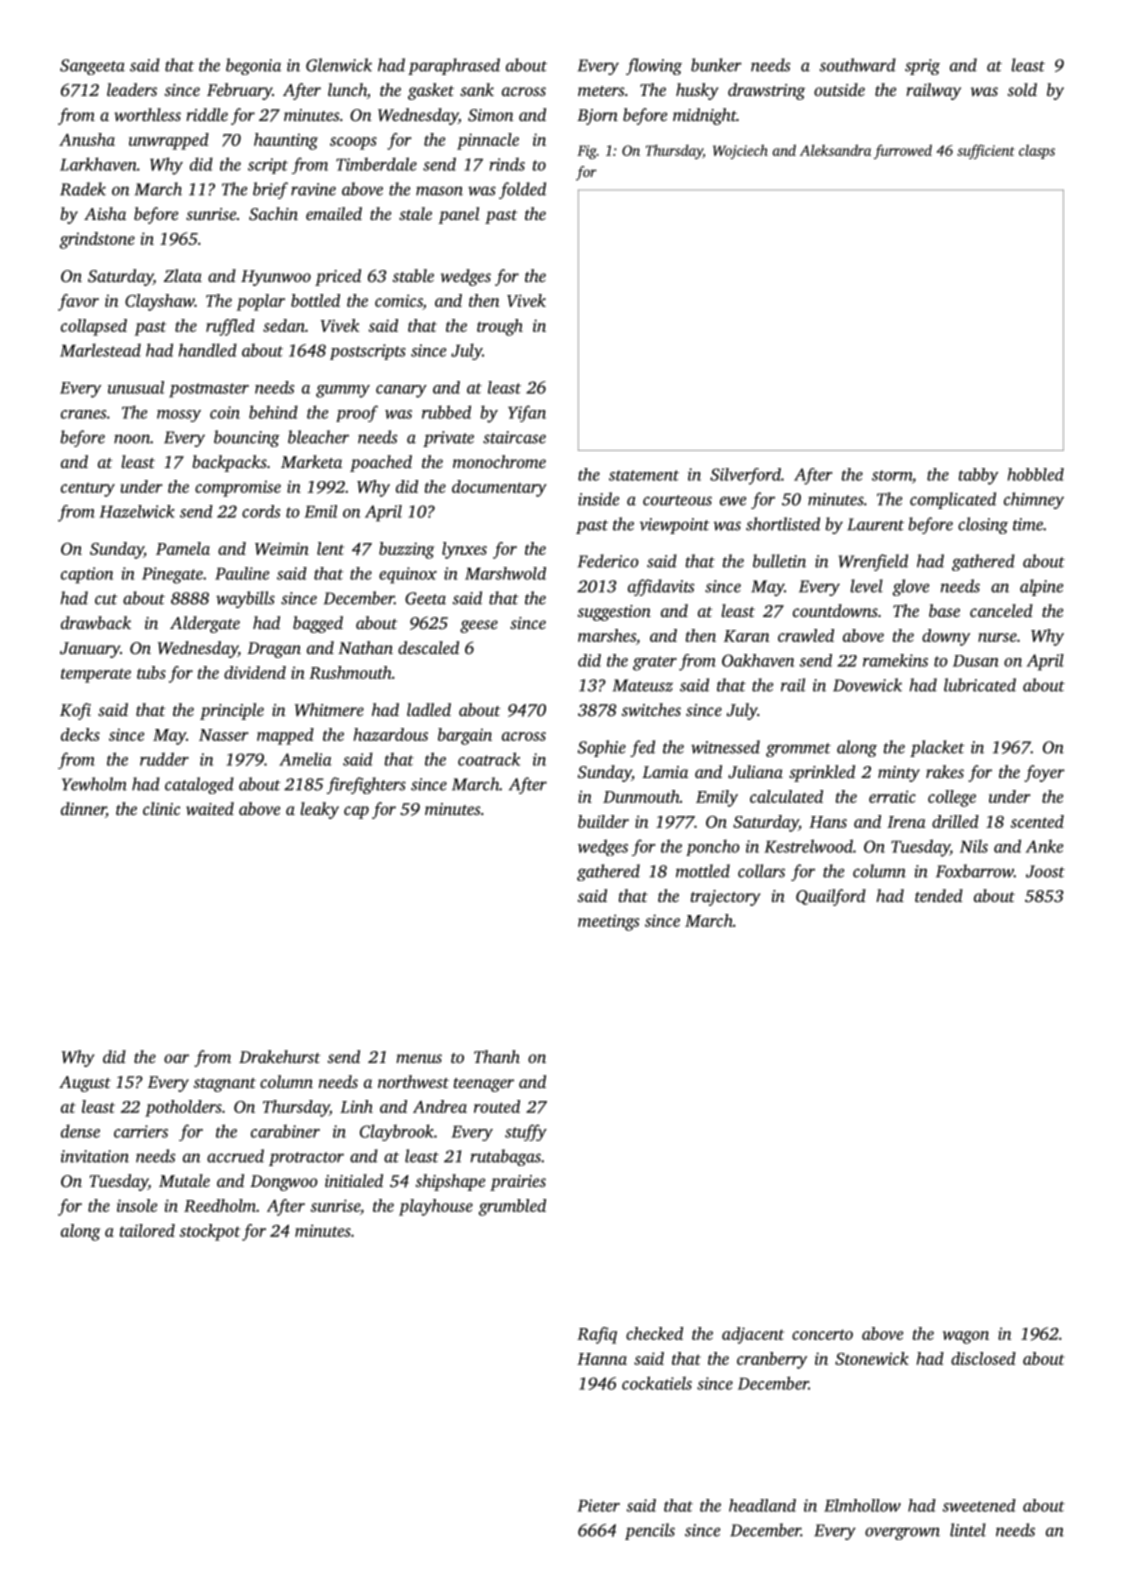  Describe the element at coordinates (1045, 871) in the screenshot. I see `Joost` at that location.
